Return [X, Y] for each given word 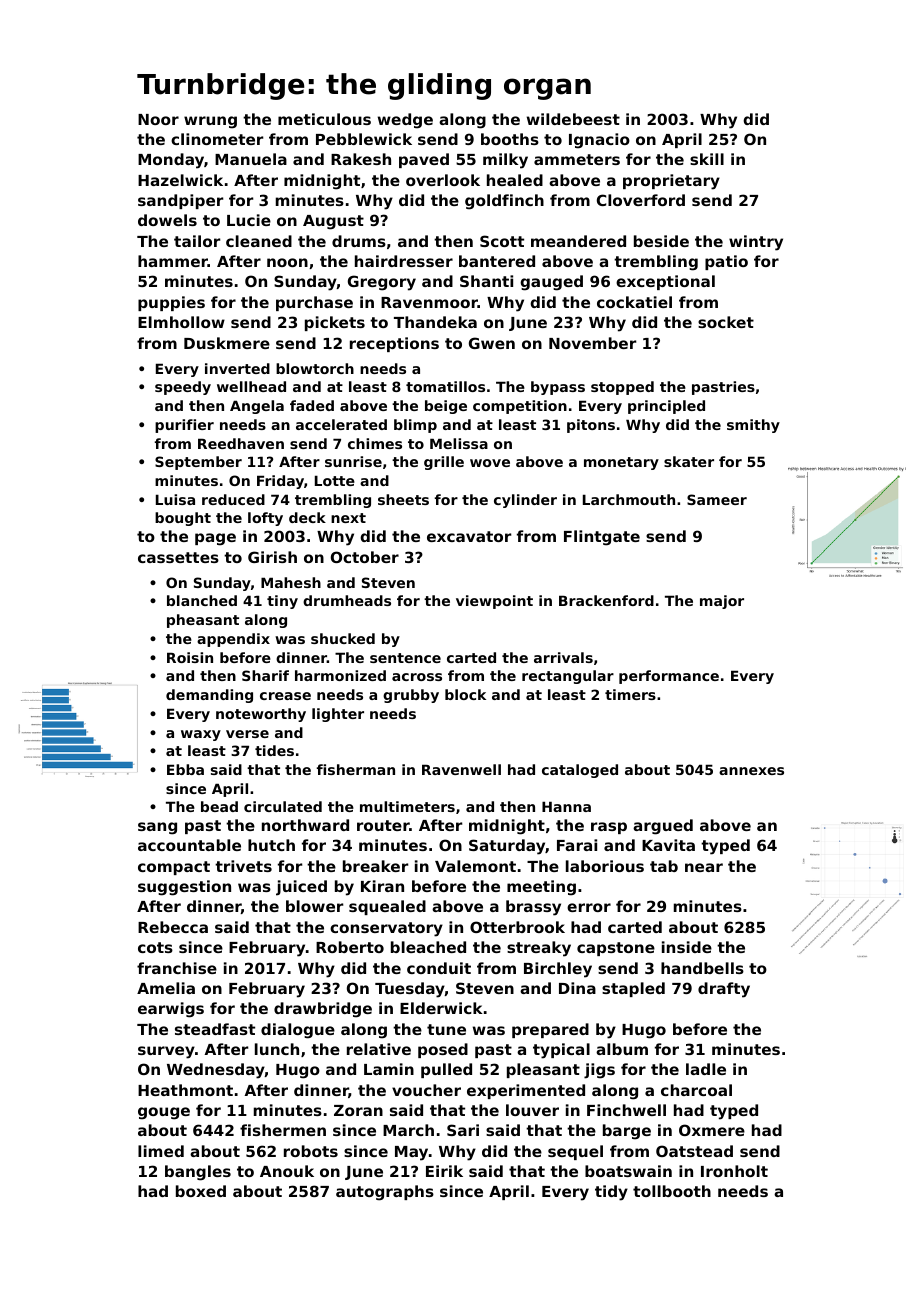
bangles [198, 1173]
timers [630, 694]
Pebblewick [364, 139]
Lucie [249, 220]
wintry [756, 243]
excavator [469, 536]
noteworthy [261, 715]
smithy [753, 426]
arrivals [563, 657]
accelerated [341, 424]
